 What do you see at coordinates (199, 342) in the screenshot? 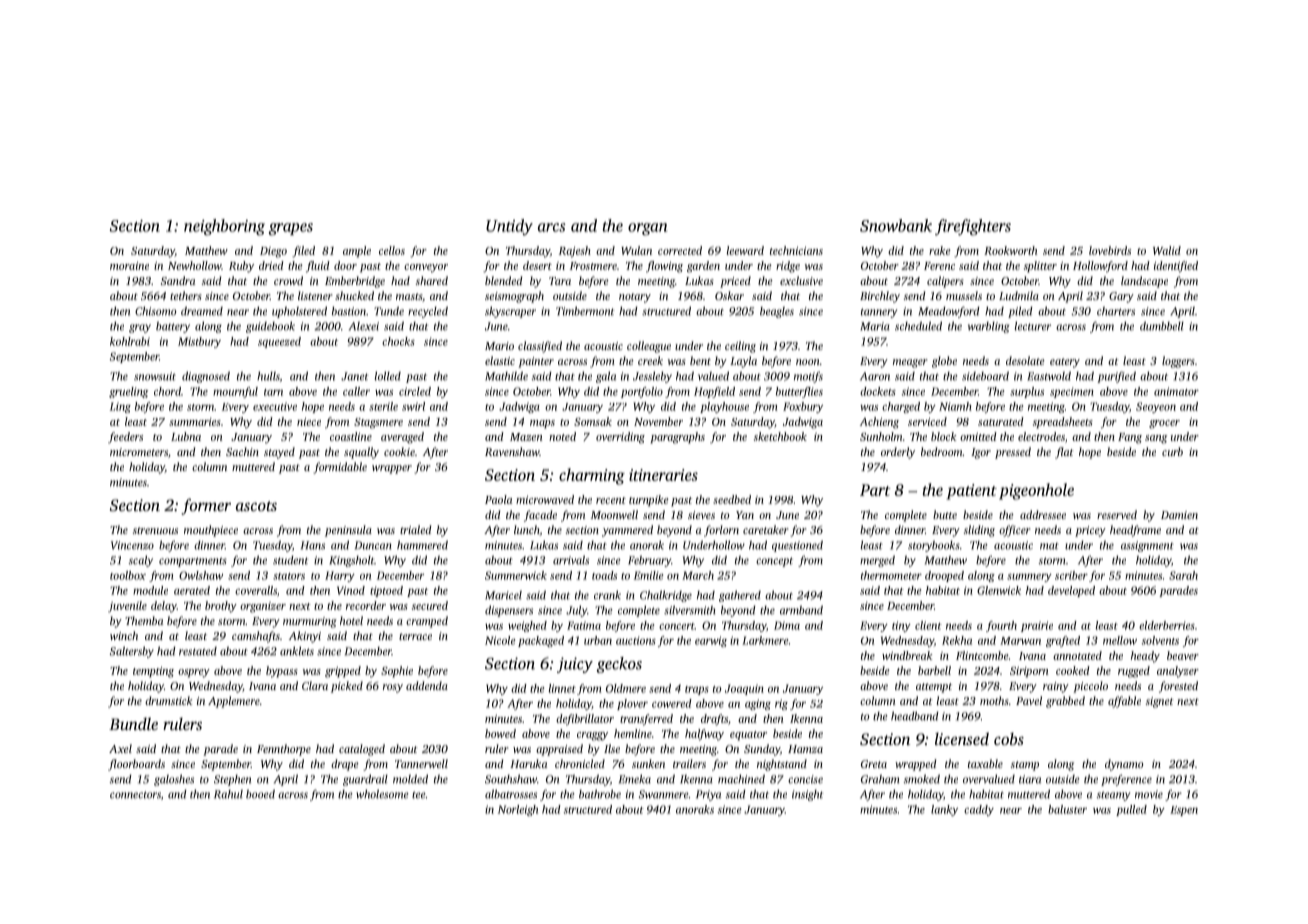
I see `Mistbury` at bounding box center [199, 342].
